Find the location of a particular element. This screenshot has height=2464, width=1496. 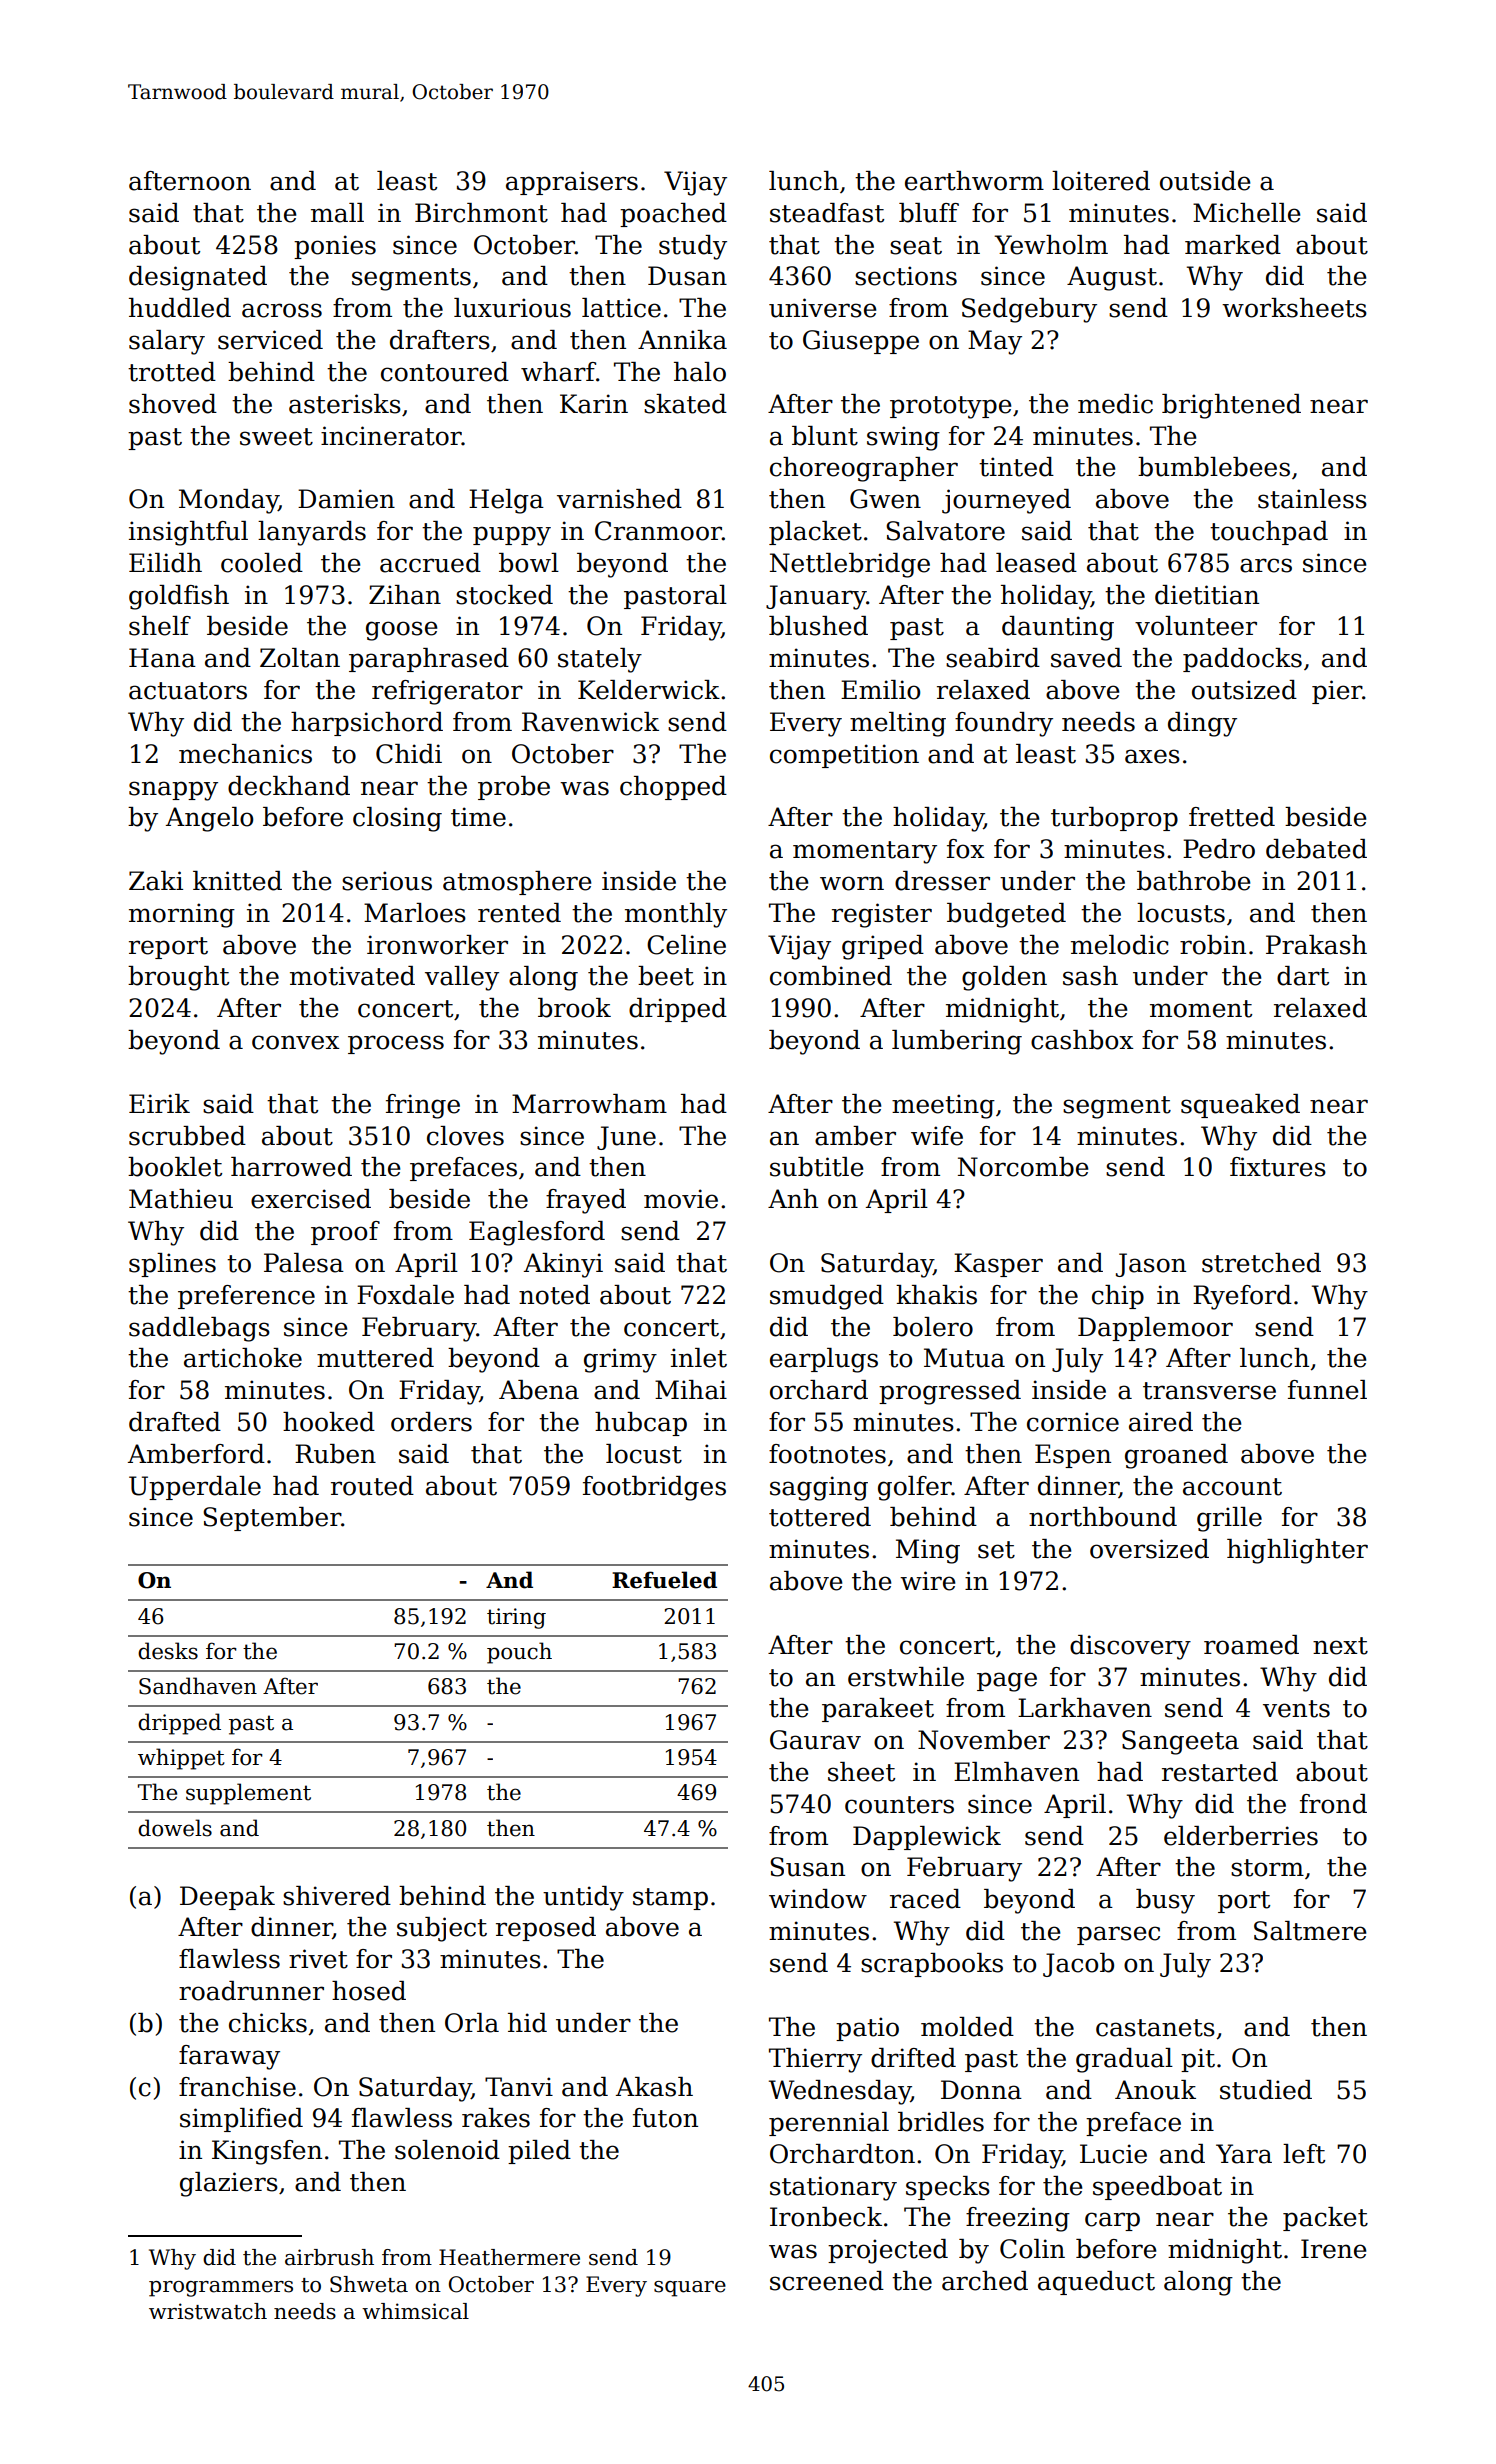

earthworm is located at coordinates (974, 181).
